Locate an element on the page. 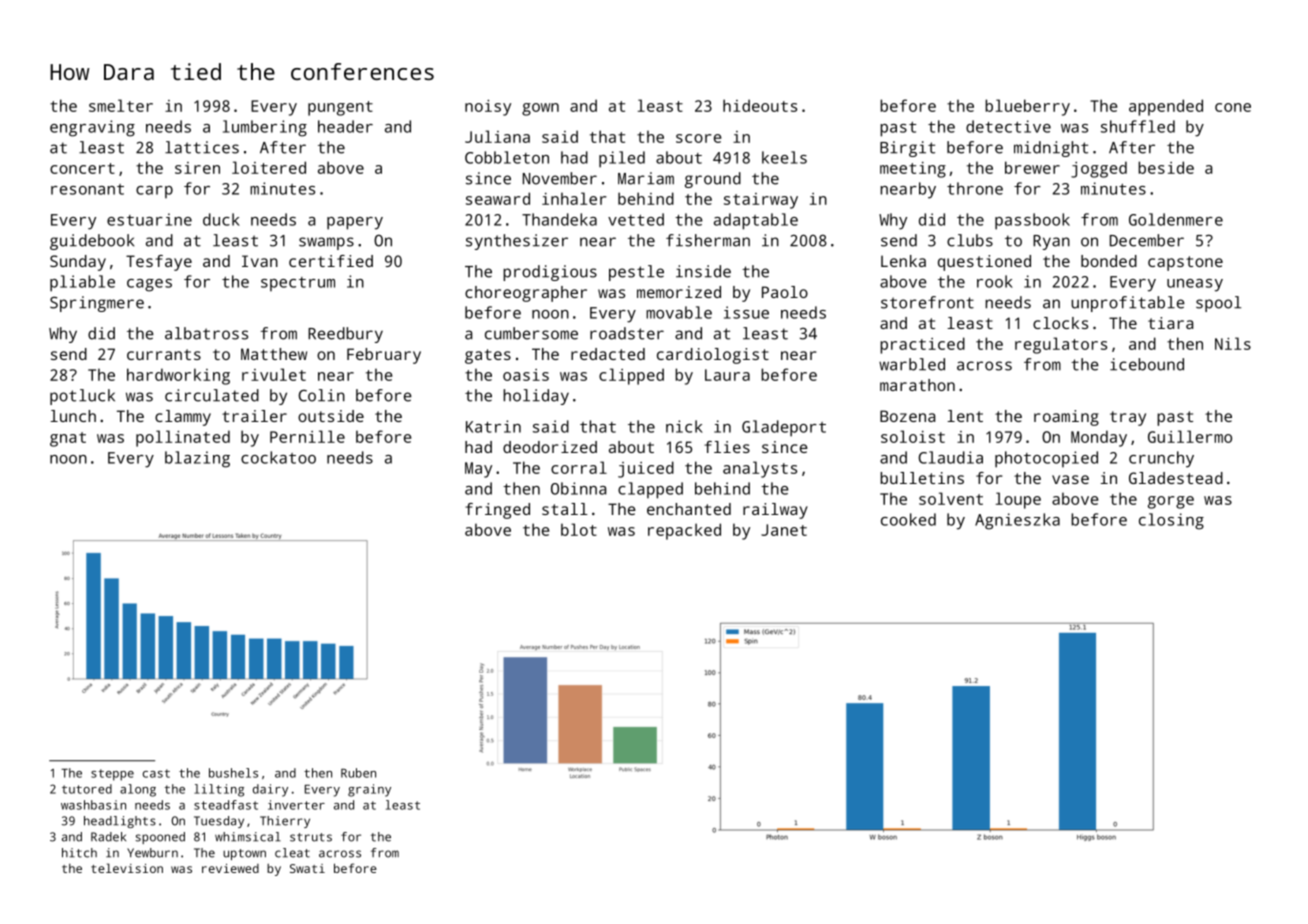 This page has height=924, width=1308. memorized is located at coordinates (679, 292).
